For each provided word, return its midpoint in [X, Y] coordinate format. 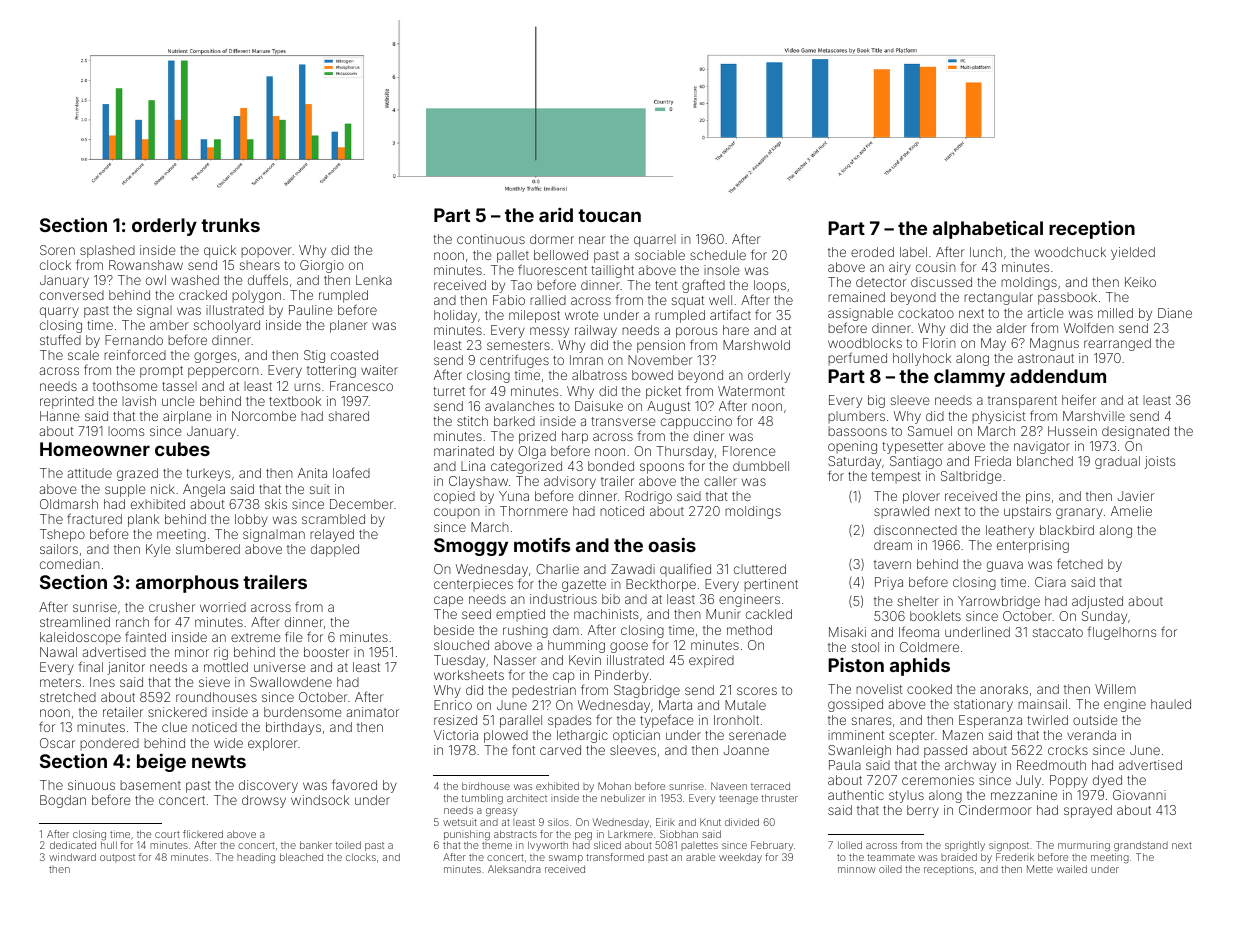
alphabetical [988, 229]
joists [1160, 462]
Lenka [374, 280]
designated [1135, 432]
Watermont [751, 391]
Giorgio [322, 266]
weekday [740, 858]
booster [326, 652]
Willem [1115, 689]
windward [72, 857]
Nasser [515, 660]
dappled [335, 550]
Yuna [514, 496]
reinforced [135, 354]
